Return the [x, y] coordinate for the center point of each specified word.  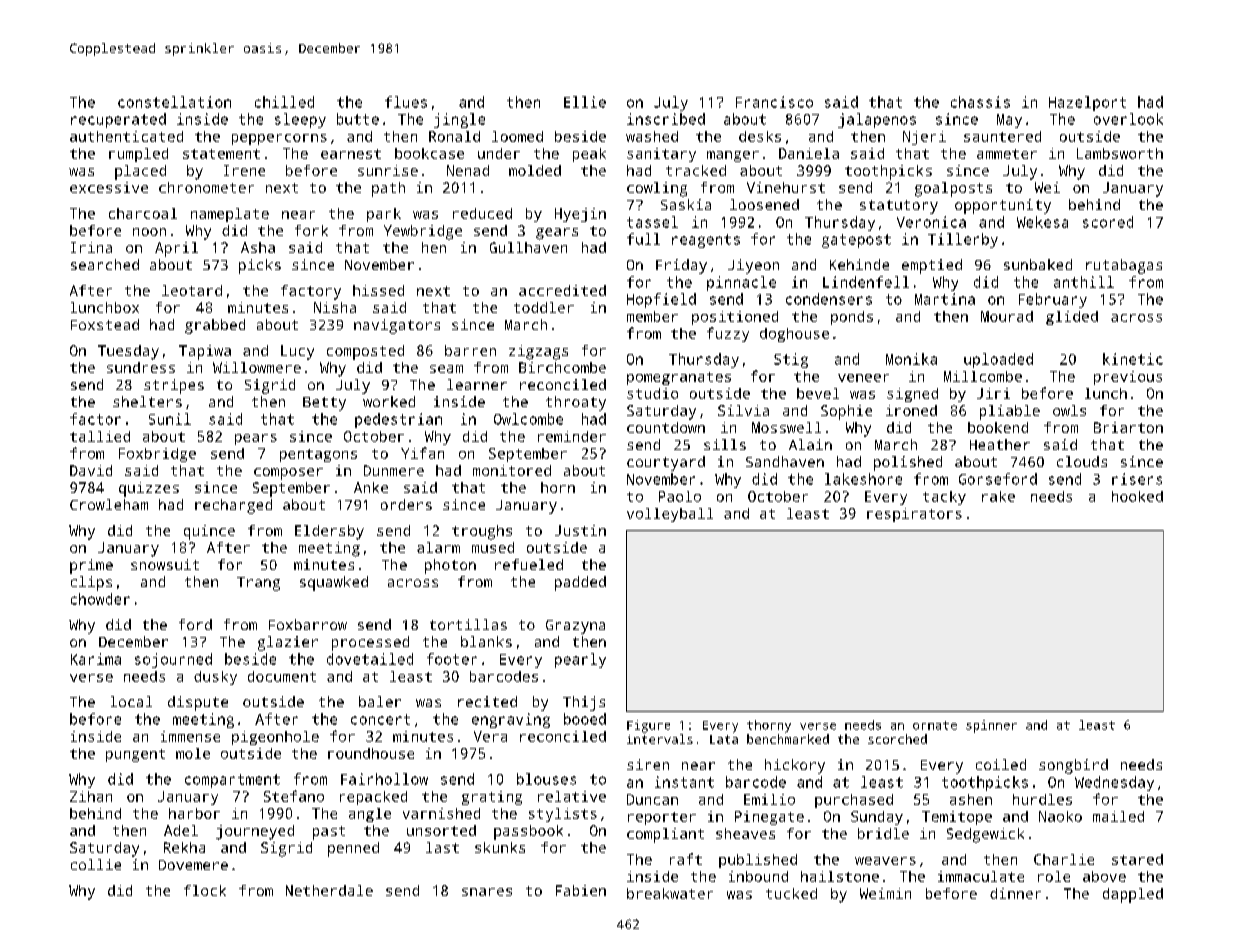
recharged [233, 506]
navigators [397, 326]
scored [1108, 222]
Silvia [743, 410]
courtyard [666, 463]
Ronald [454, 136]
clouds [1082, 461]
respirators [914, 515]
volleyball [670, 515]
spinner [991, 726]
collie [96, 864]
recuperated [118, 120]
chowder [100, 599]
